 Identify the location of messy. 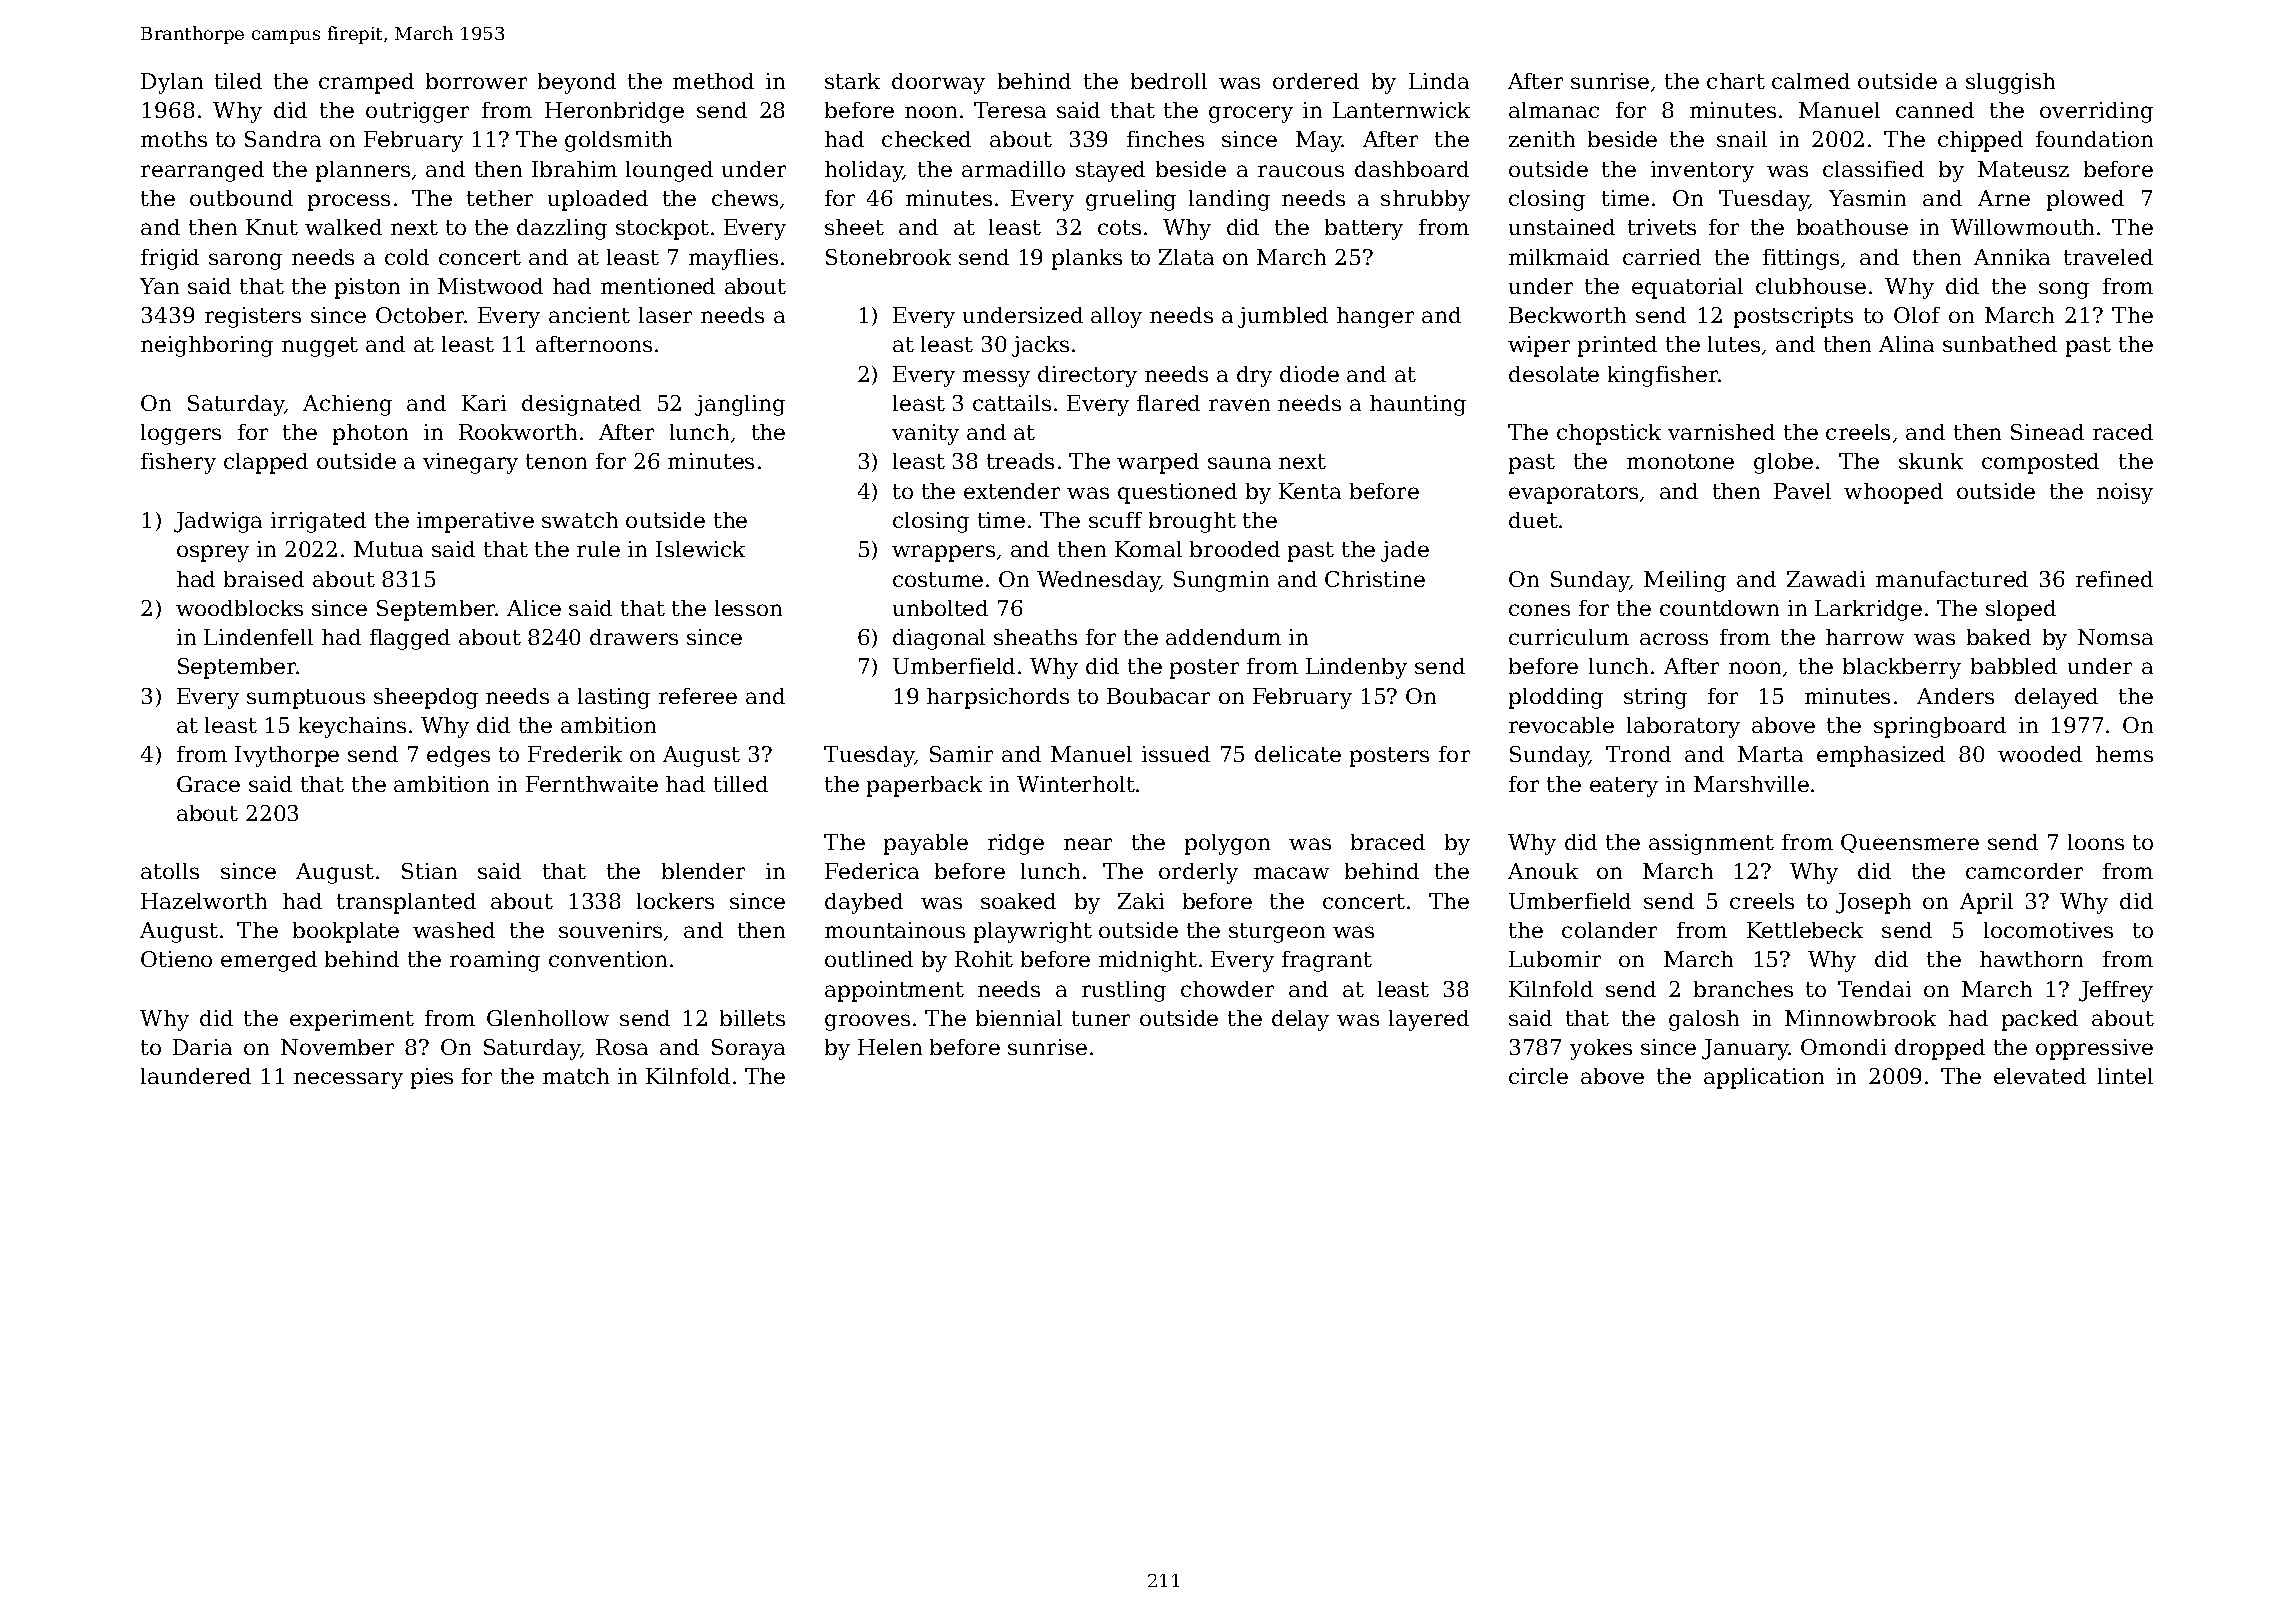
(996, 378).
